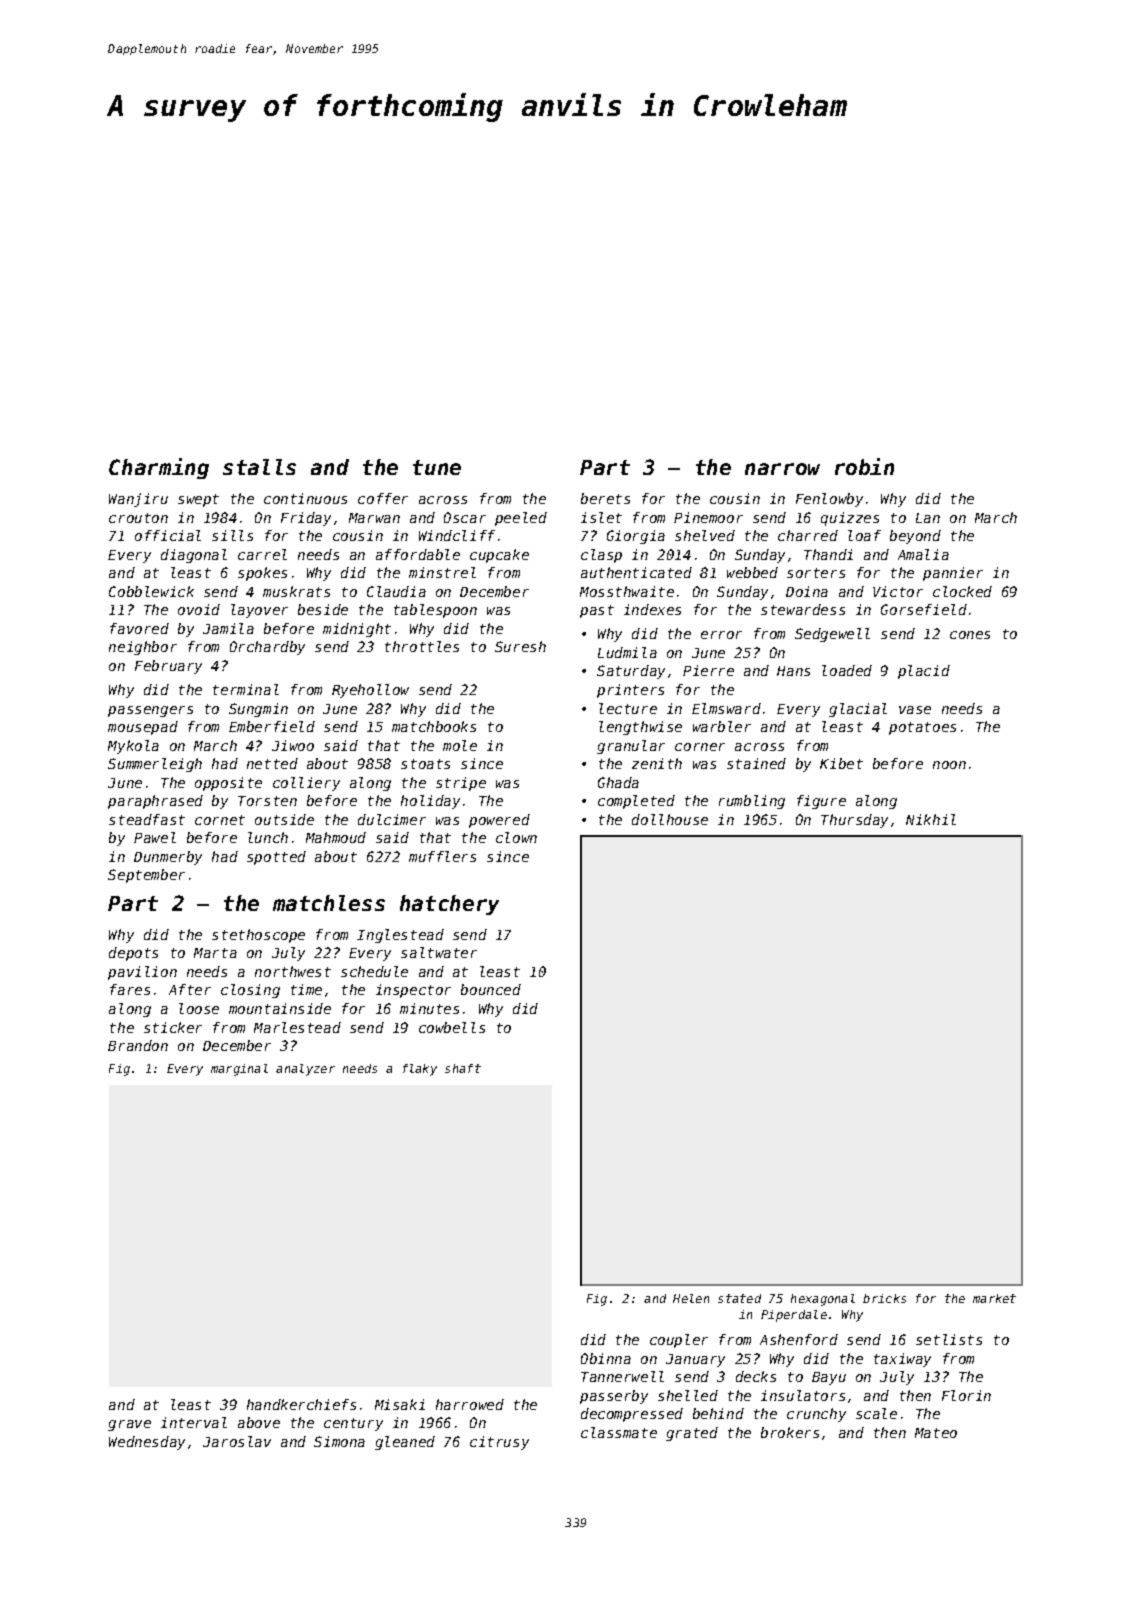 The height and width of the screenshot is (1601, 1132). Describe the element at coordinates (228, 628) in the screenshot. I see `Jamila` at that location.
